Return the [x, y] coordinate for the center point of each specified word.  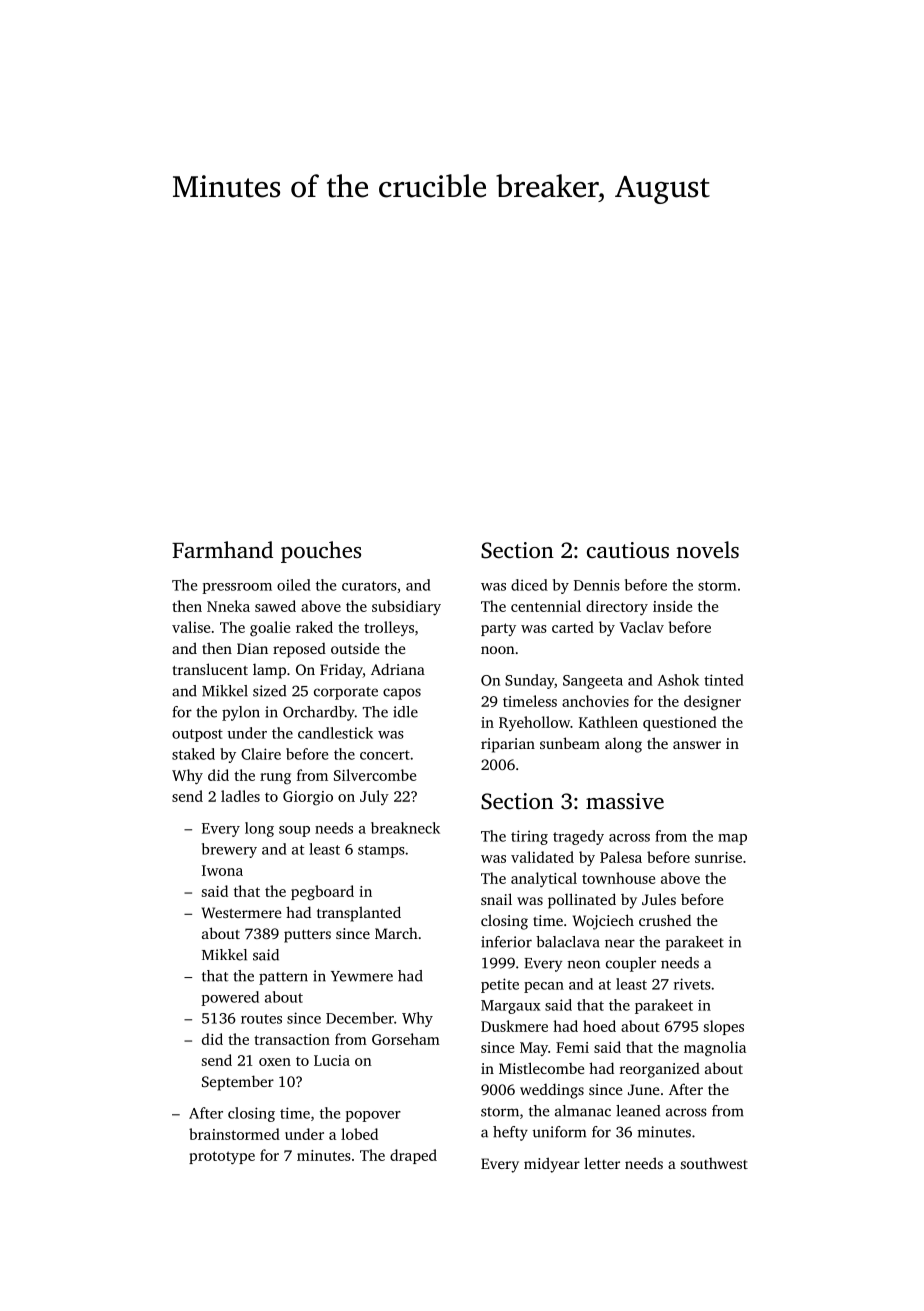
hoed [599, 1026]
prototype [222, 1157]
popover [373, 1116]
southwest [714, 1163]
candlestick [335, 733]
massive [625, 801]
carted [573, 627]
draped [413, 1156]
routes [261, 1019]
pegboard [322, 893]
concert [385, 755]
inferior [506, 942]
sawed [275, 606]
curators [369, 586]
